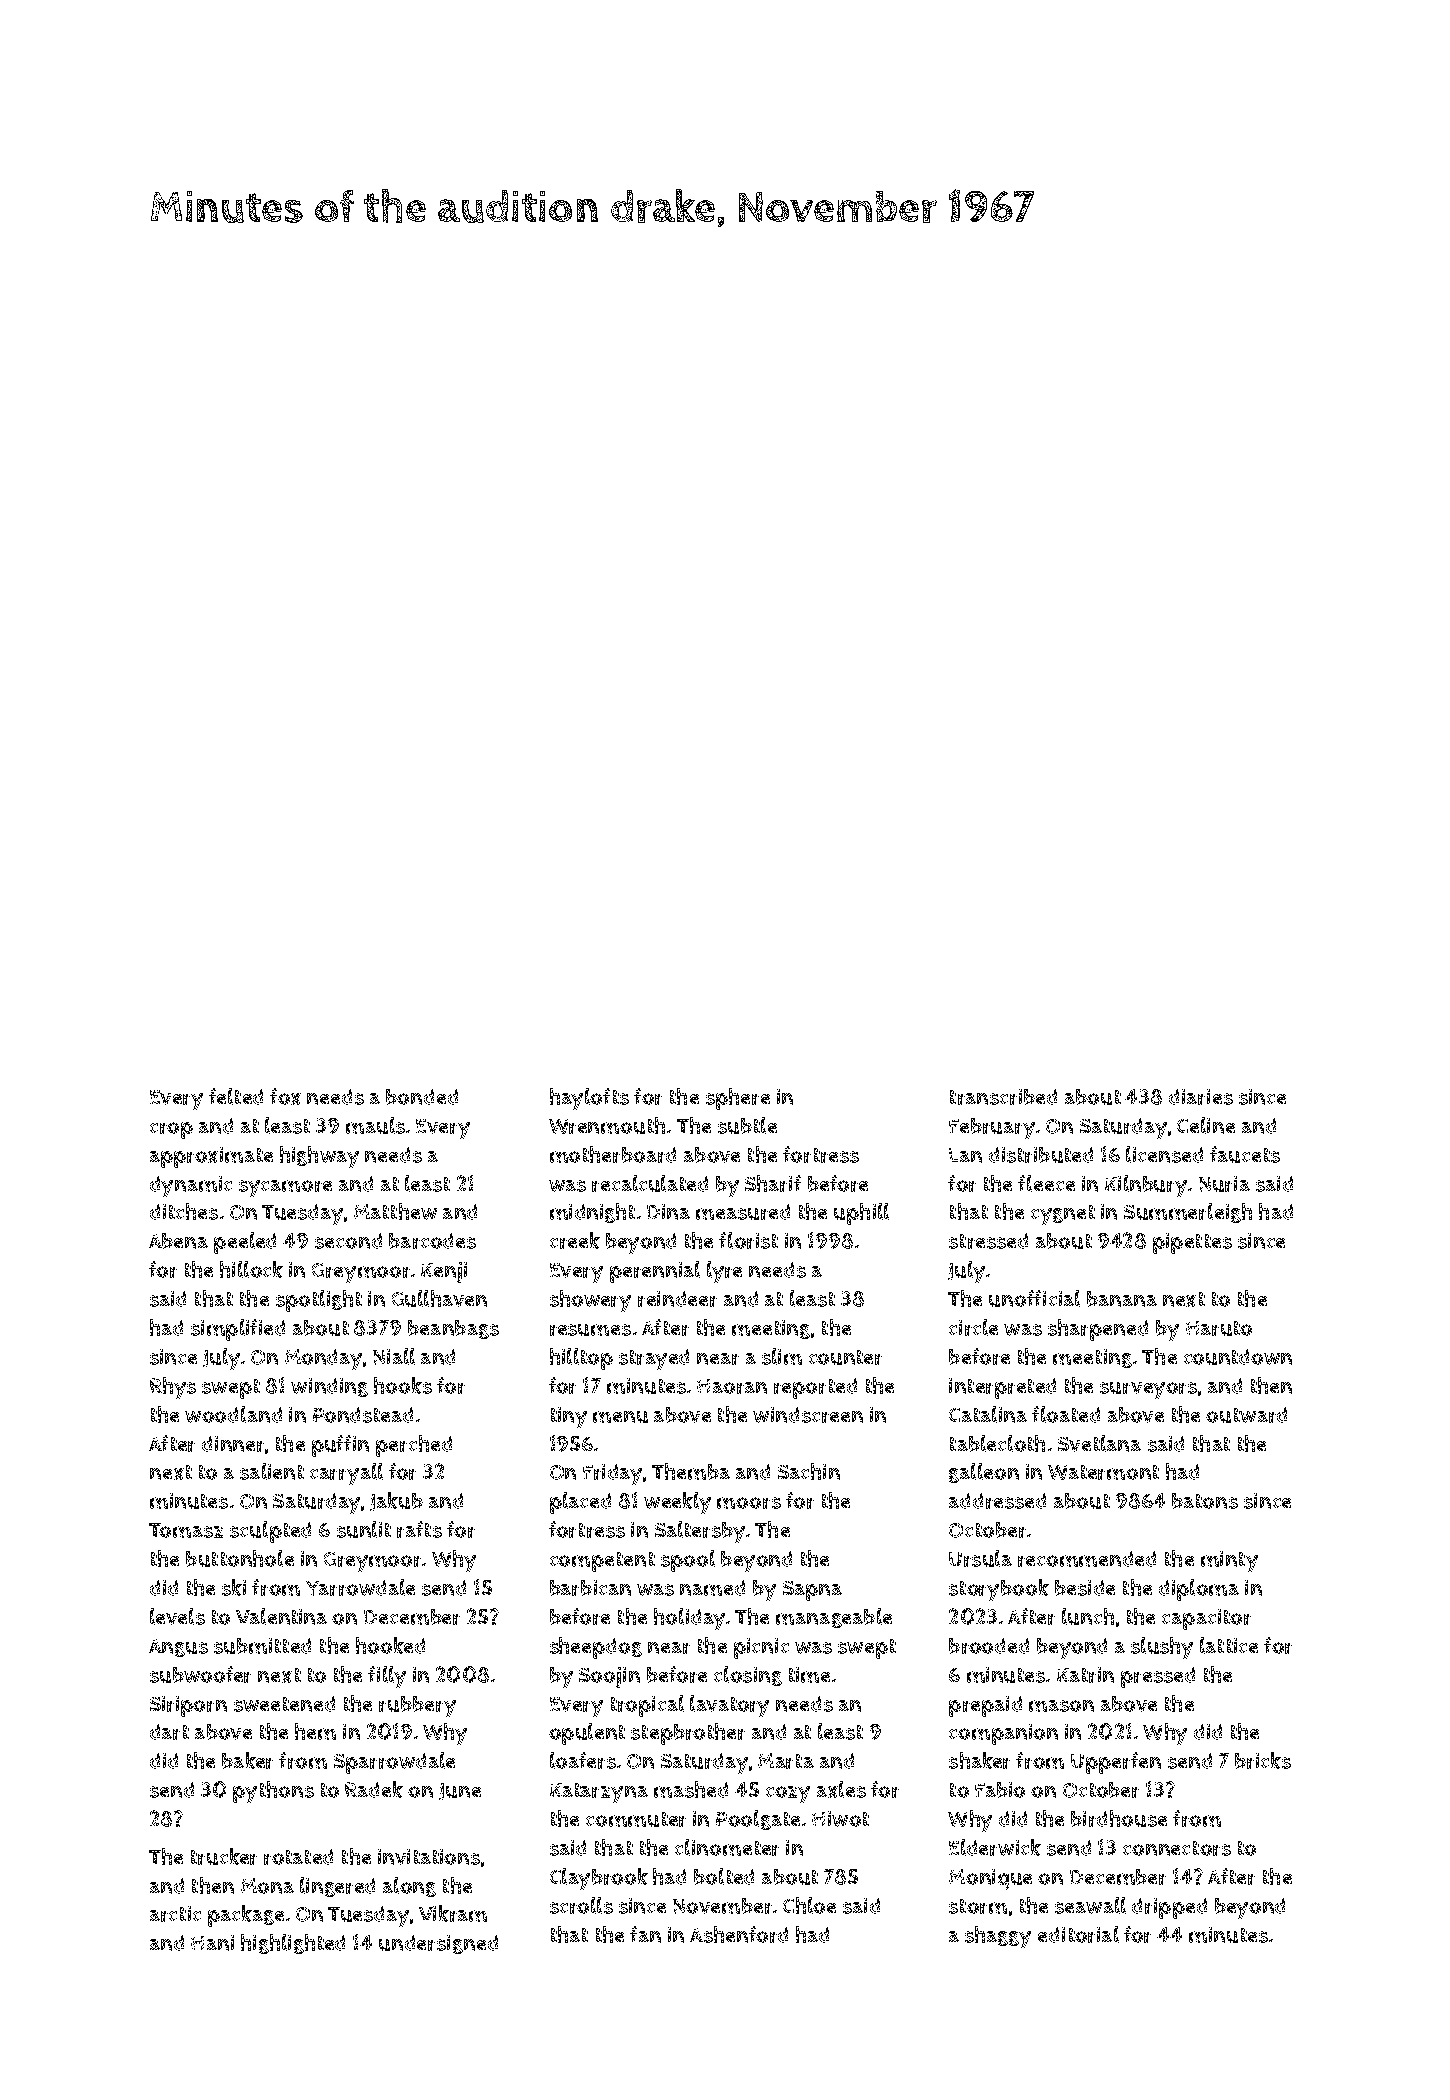 This screenshot has height=2100, width=1450. Describe the element at coordinates (236, 1096) in the screenshot. I see `felted` at that location.
